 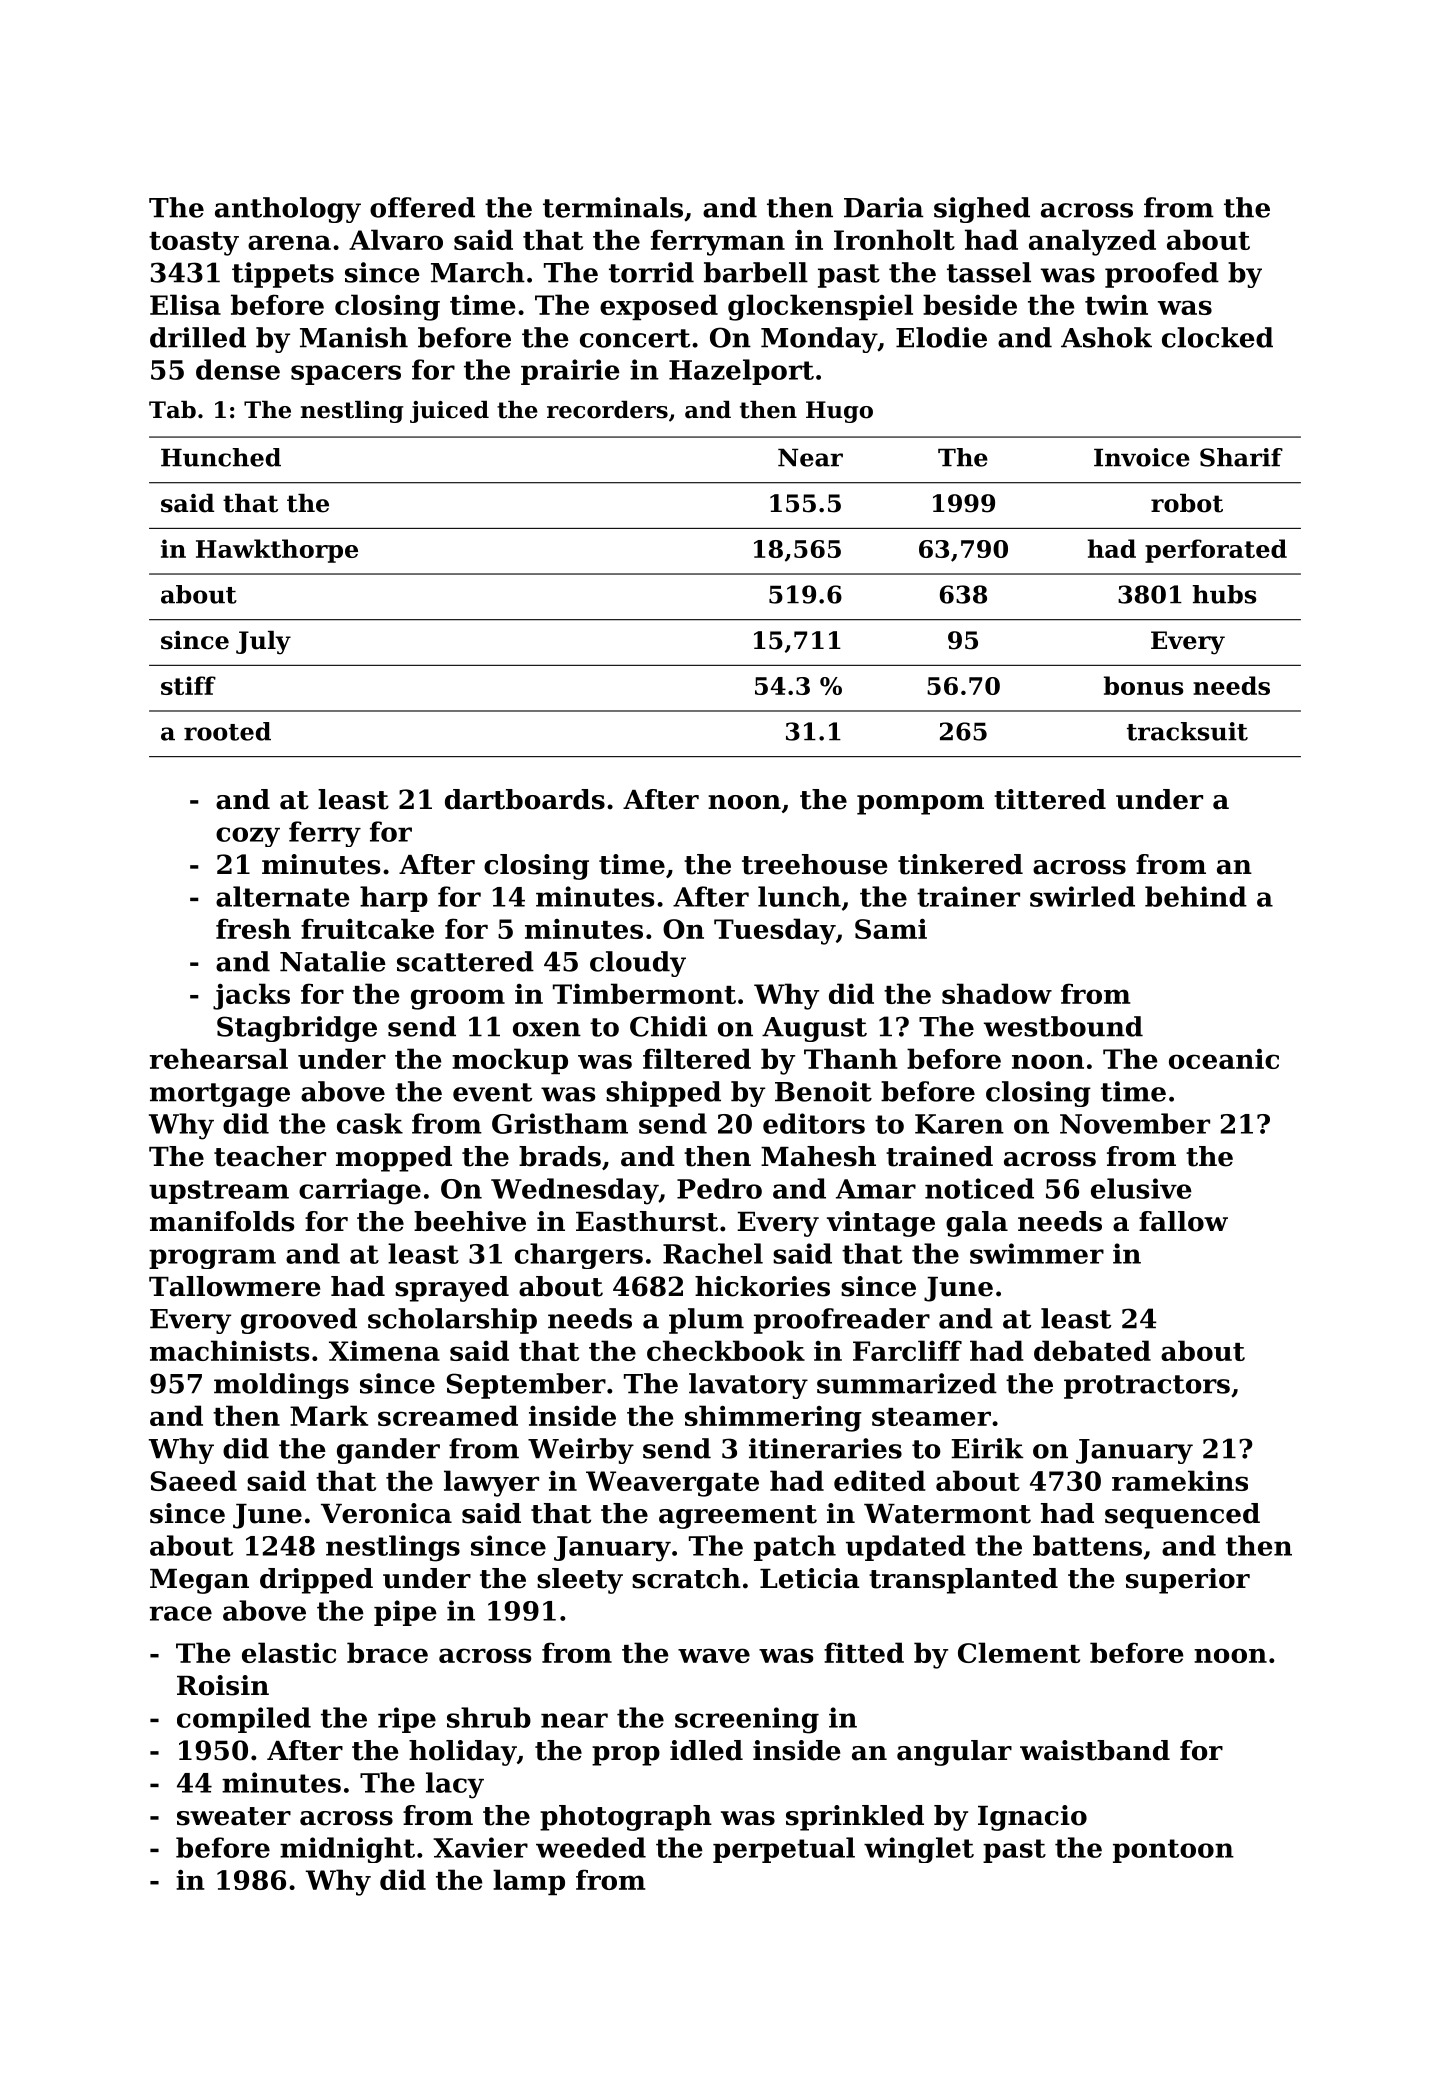 What do you see at coordinates (347, 1850) in the screenshot?
I see `midnight` at bounding box center [347, 1850].
